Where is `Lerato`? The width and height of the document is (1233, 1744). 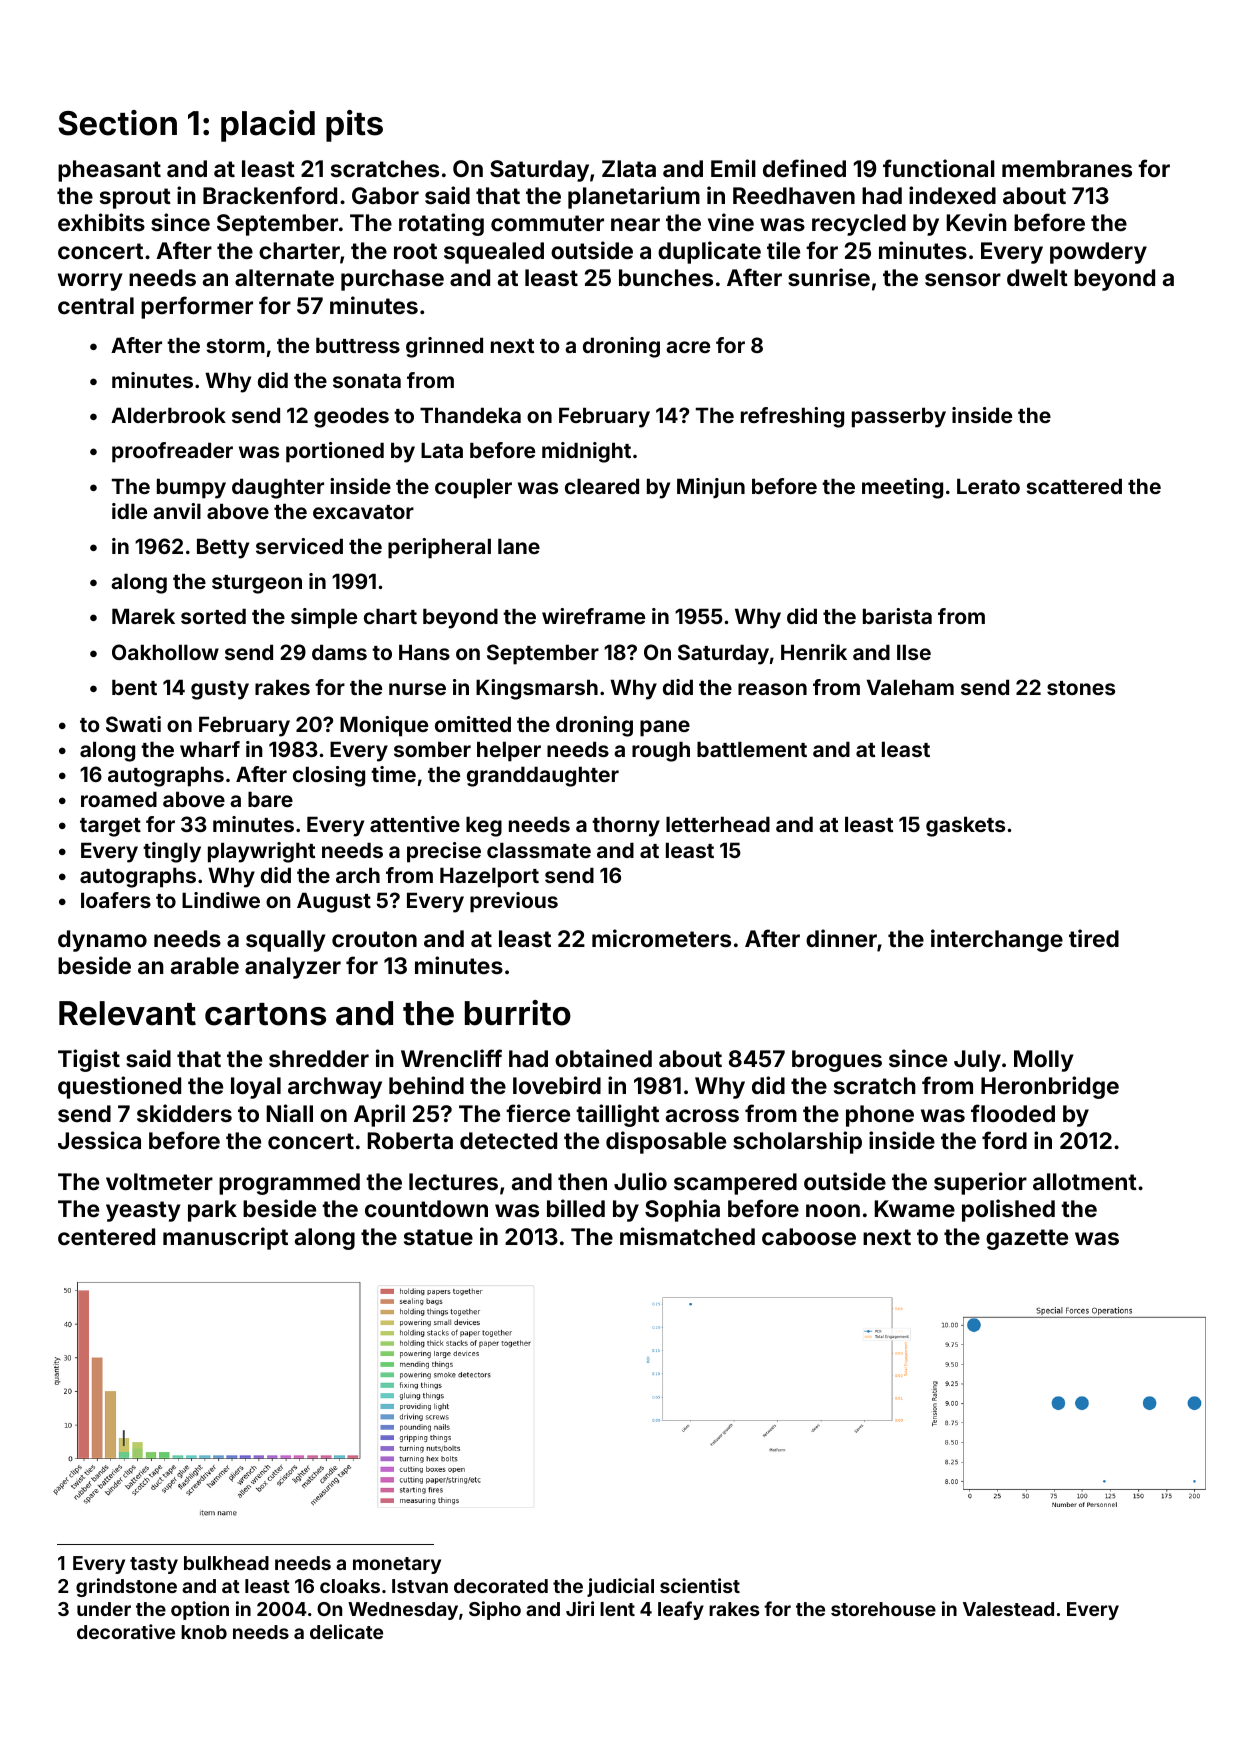
Lerato is located at coordinates (988, 486).
